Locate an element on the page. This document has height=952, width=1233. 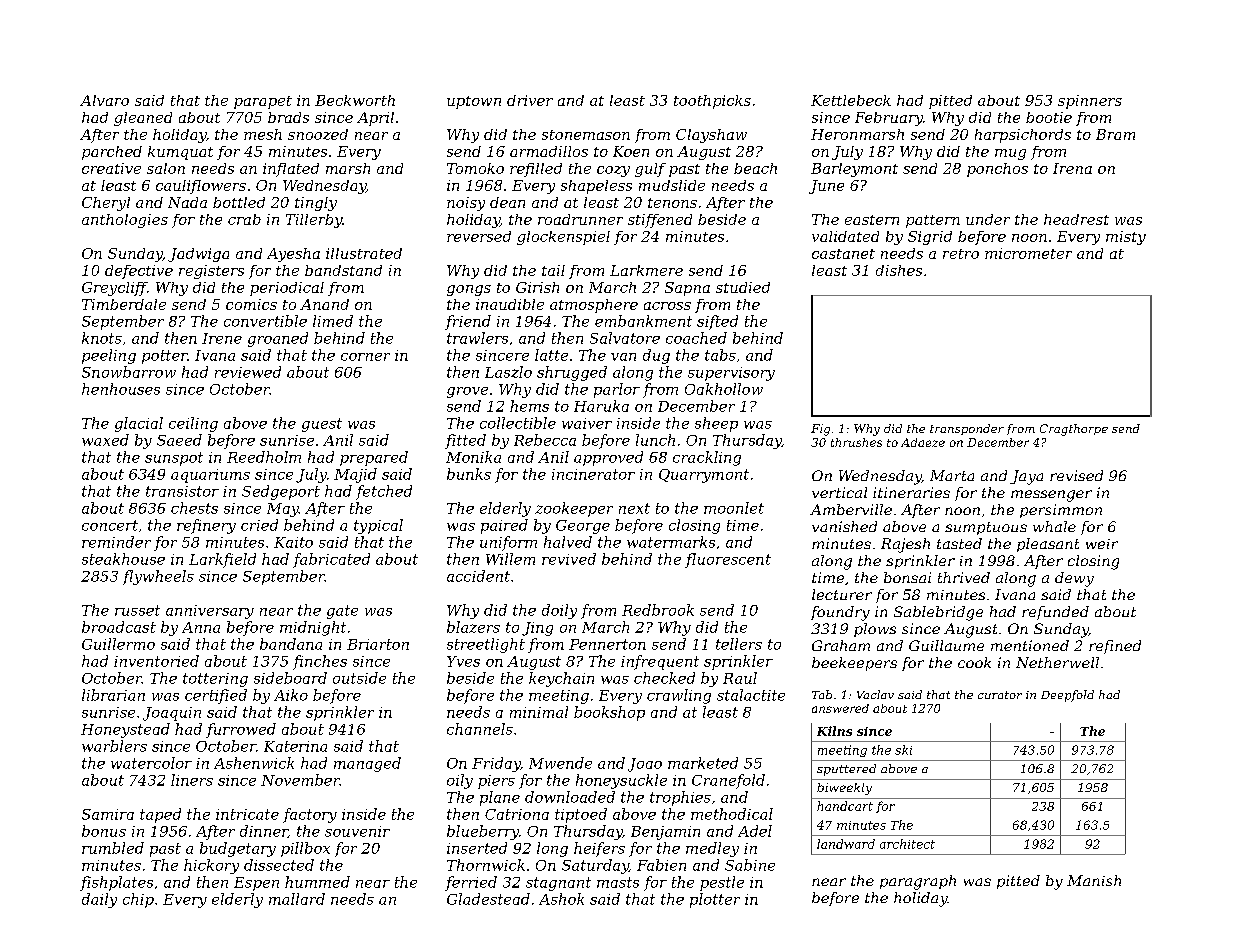
thrived is located at coordinates (964, 577).
